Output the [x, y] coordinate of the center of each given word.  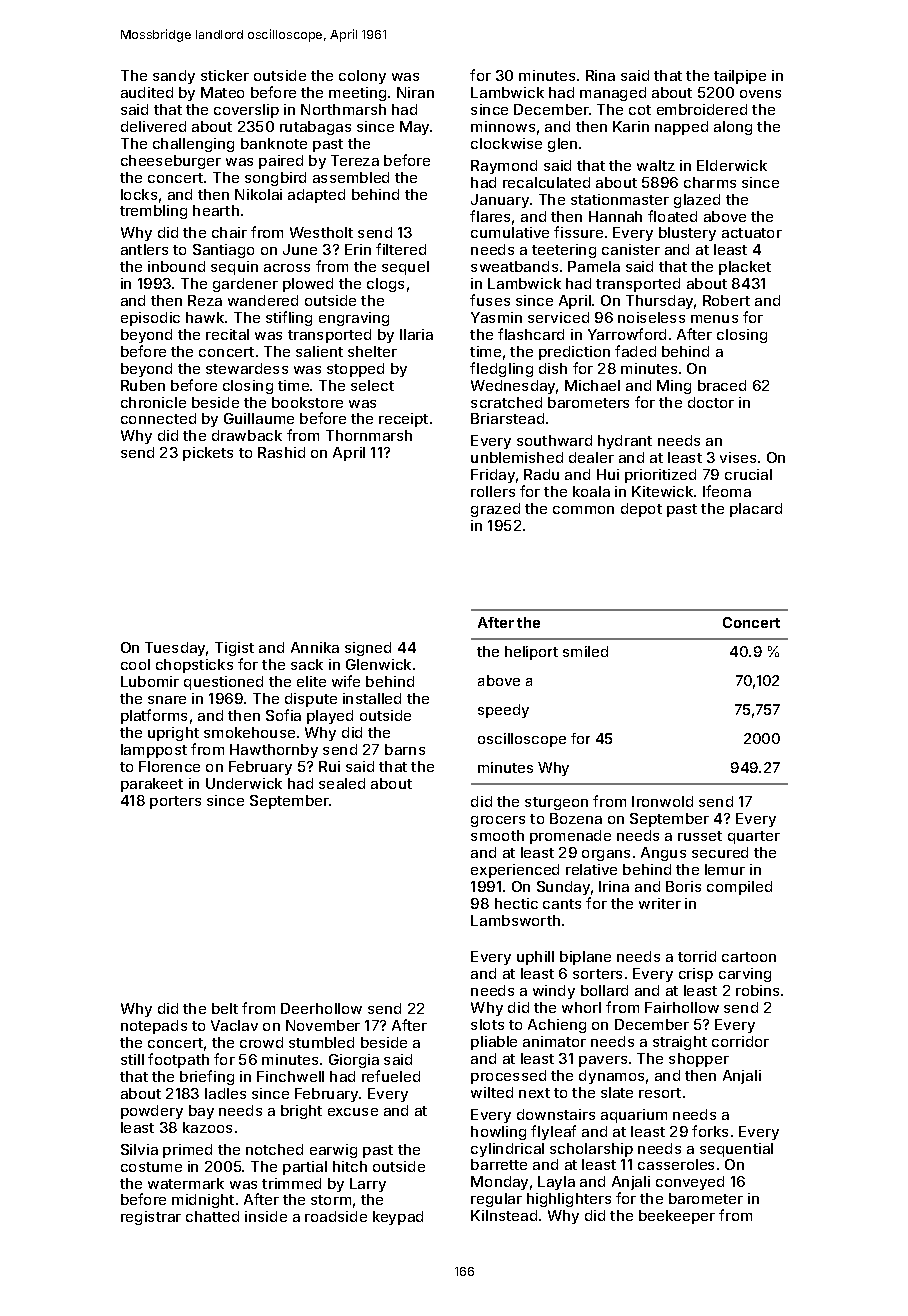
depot [641, 510]
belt [225, 1008]
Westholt [321, 232]
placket [745, 268]
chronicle [153, 402]
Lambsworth [515, 920]
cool [135, 664]
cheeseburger [171, 162]
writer [660, 903]
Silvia [139, 1149]
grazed [495, 510]
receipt [403, 420]
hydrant [625, 442]
